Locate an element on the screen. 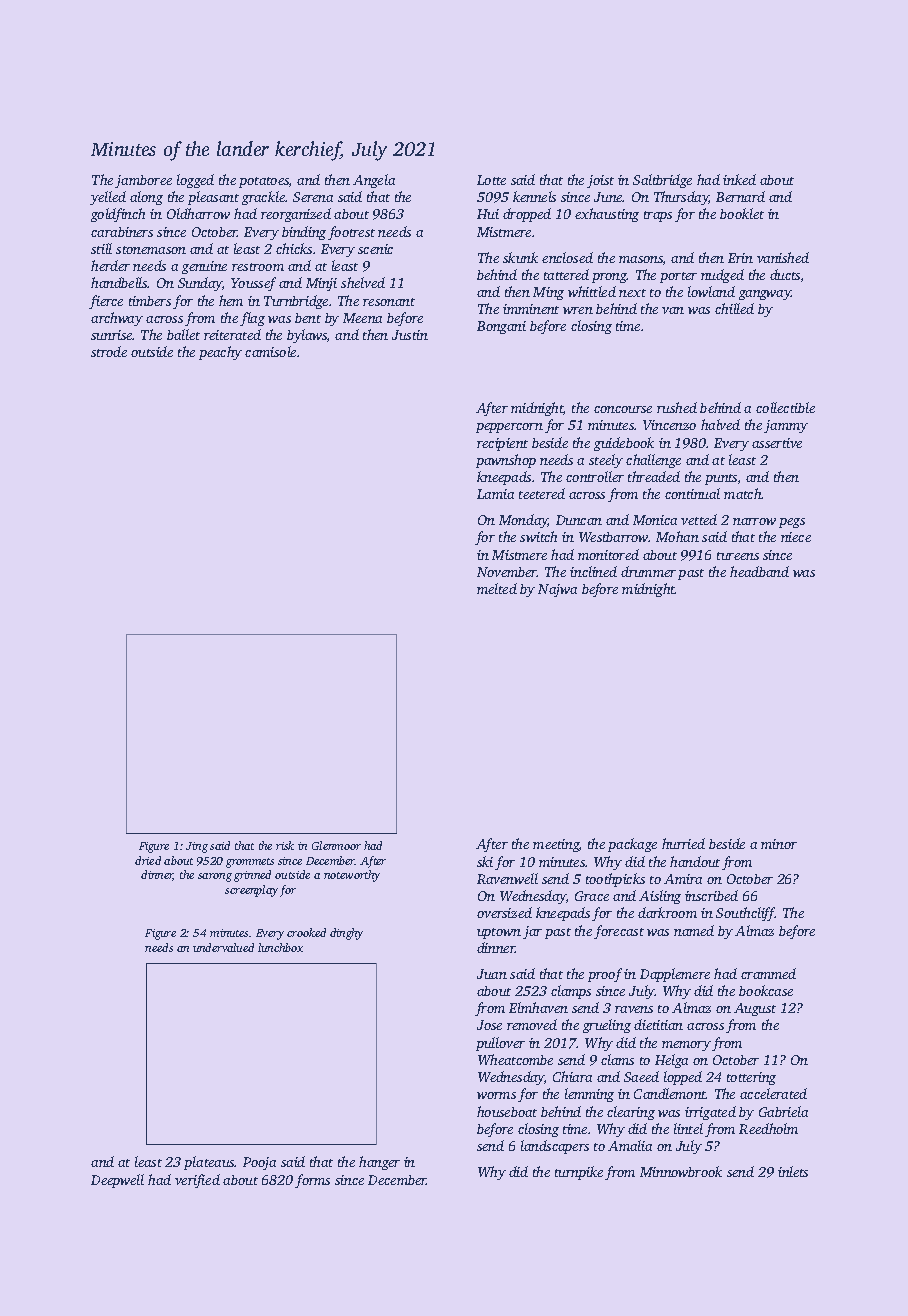 This screenshot has width=908, height=1316. oversized is located at coordinates (504, 912).
